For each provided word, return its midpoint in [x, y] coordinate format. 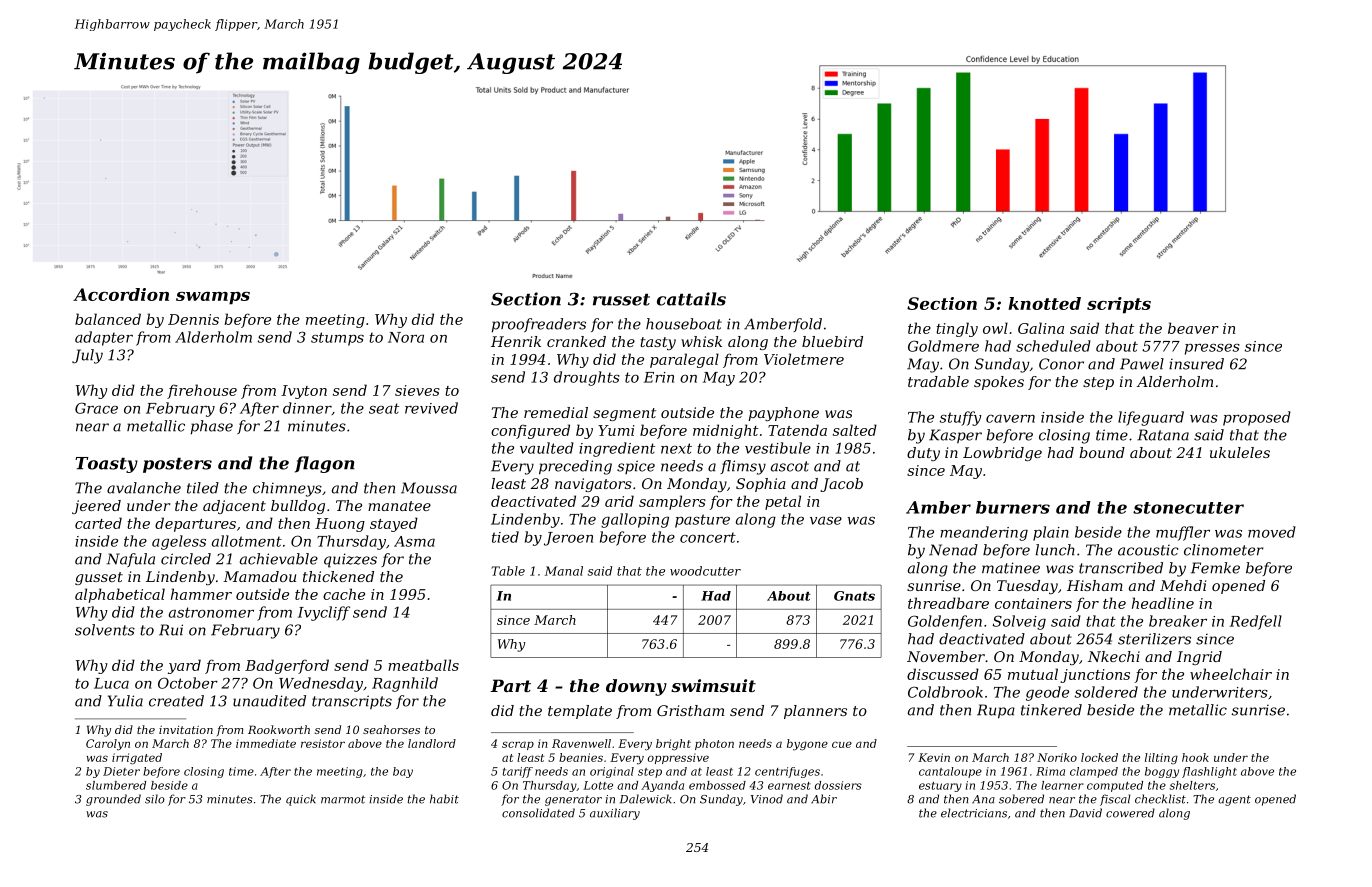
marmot [343, 799]
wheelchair [1231, 674]
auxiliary [615, 814]
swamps [213, 298]
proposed [1257, 418]
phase [212, 427]
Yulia [125, 701]
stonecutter [1188, 508]
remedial [556, 412]
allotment [247, 541]
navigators [593, 485]
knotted [1044, 303]
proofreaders [539, 325]
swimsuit [713, 685]
